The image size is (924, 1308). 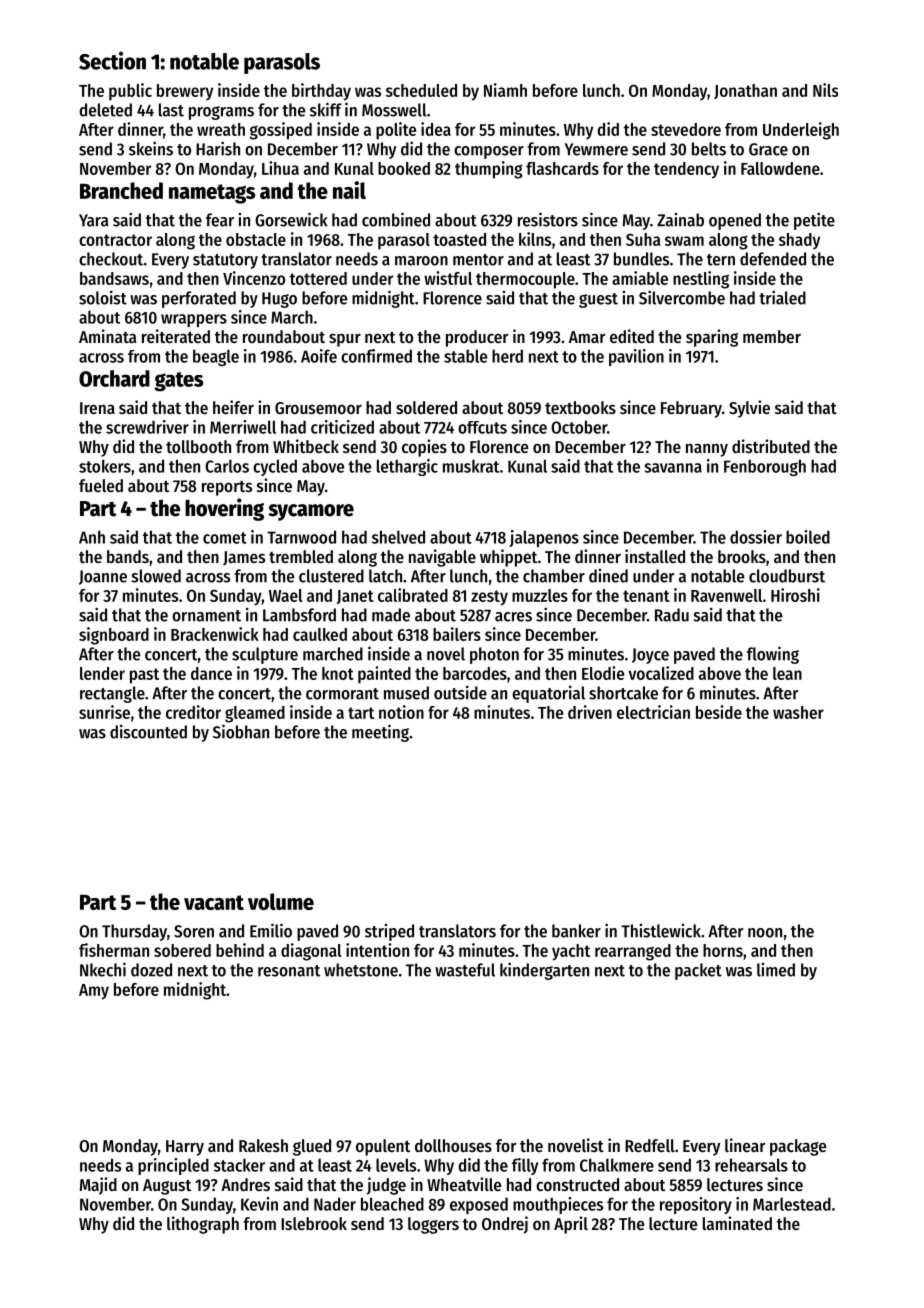 What do you see at coordinates (799, 241) in the screenshot?
I see `shady` at bounding box center [799, 241].
